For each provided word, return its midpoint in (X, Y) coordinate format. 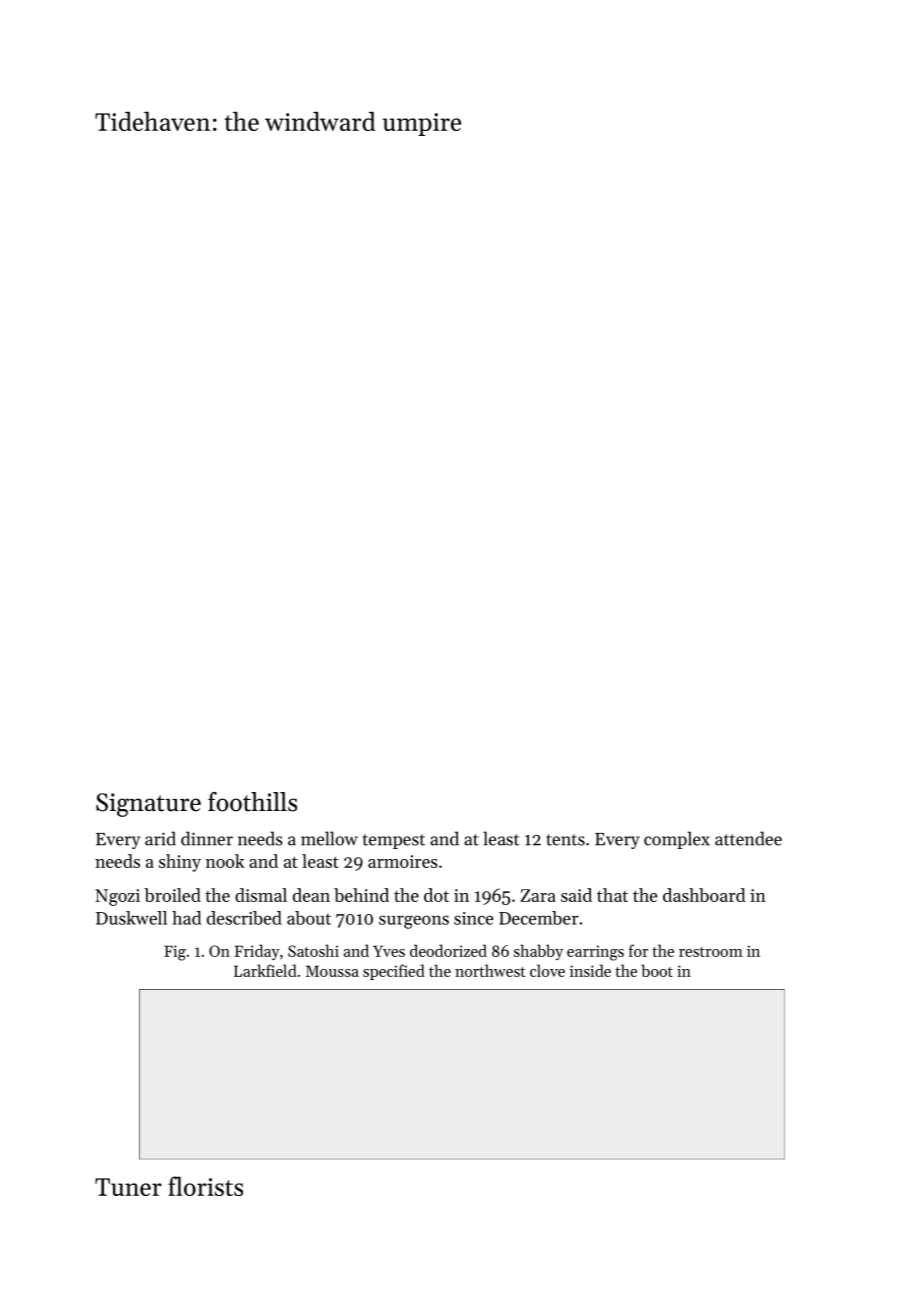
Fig (175, 953)
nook (225, 861)
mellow (329, 838)
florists (205, 1186)
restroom (711, 952)
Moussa (332, 971)
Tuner (128, 1187)
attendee (748, 838)
